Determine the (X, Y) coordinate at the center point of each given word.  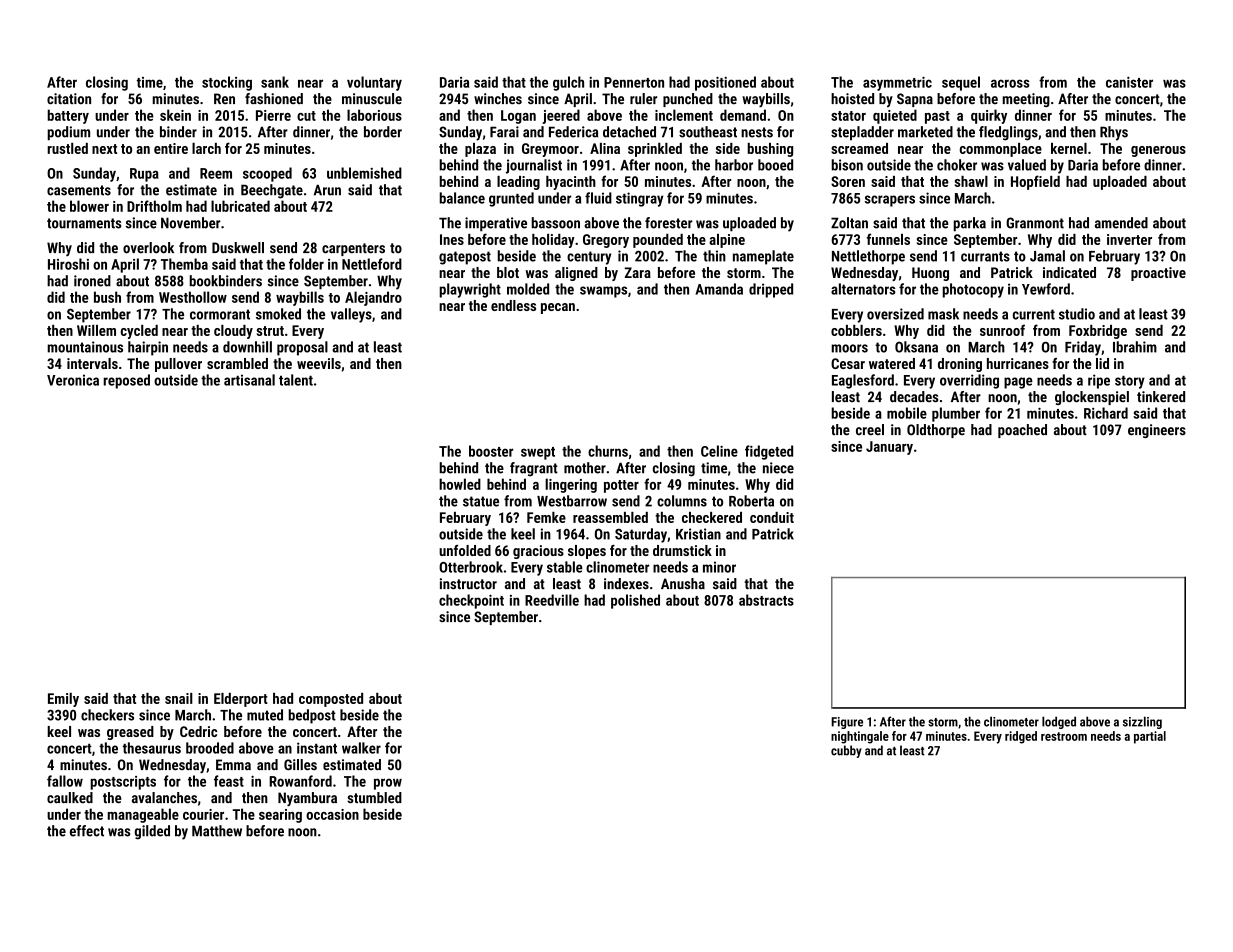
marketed (925, 132)
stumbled (374, 798)
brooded (210, 748)
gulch (568, 83)
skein (175, 115)
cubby (846, 751)
